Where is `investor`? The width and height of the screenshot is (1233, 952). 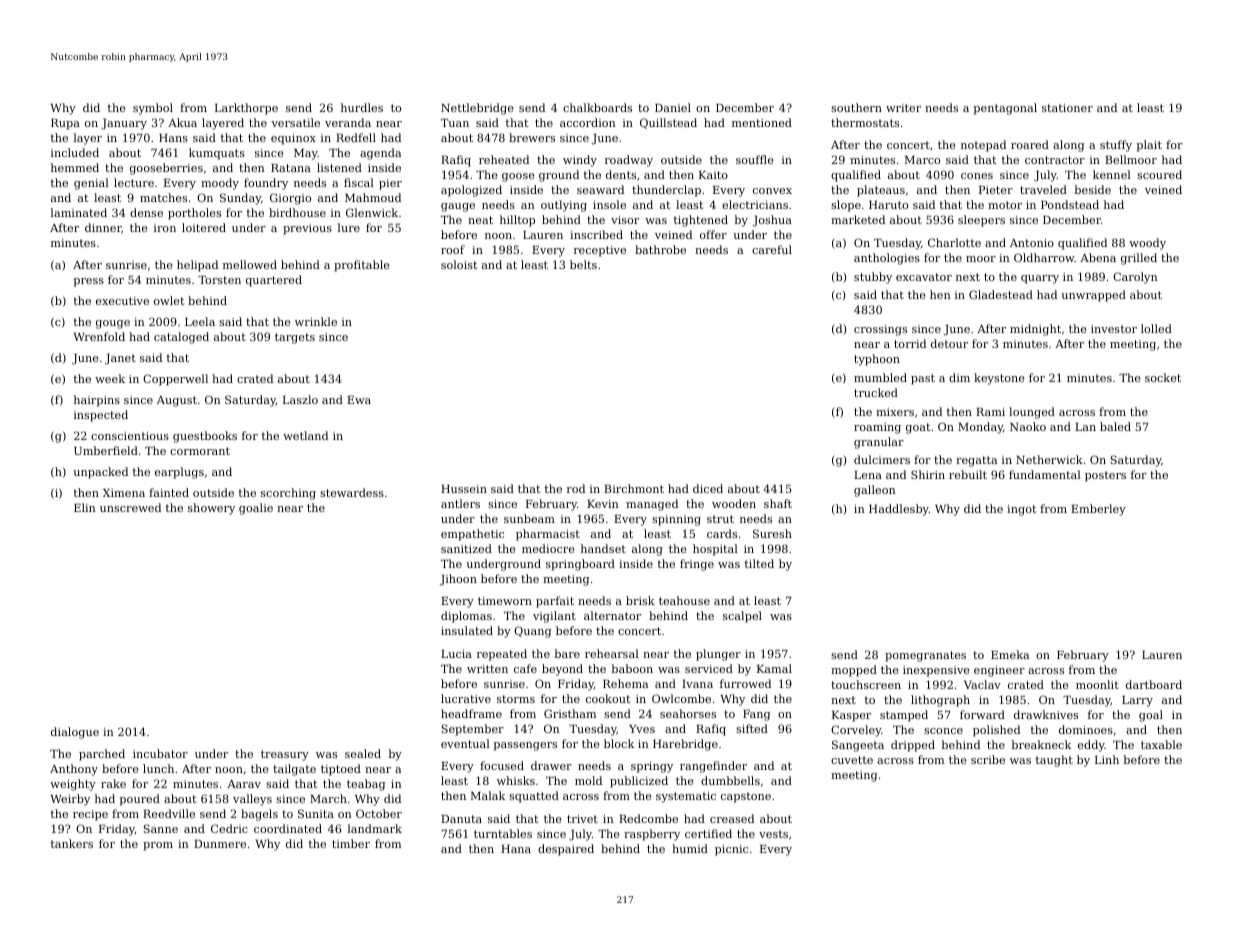
investor is located at coordinates (1114, 329).
